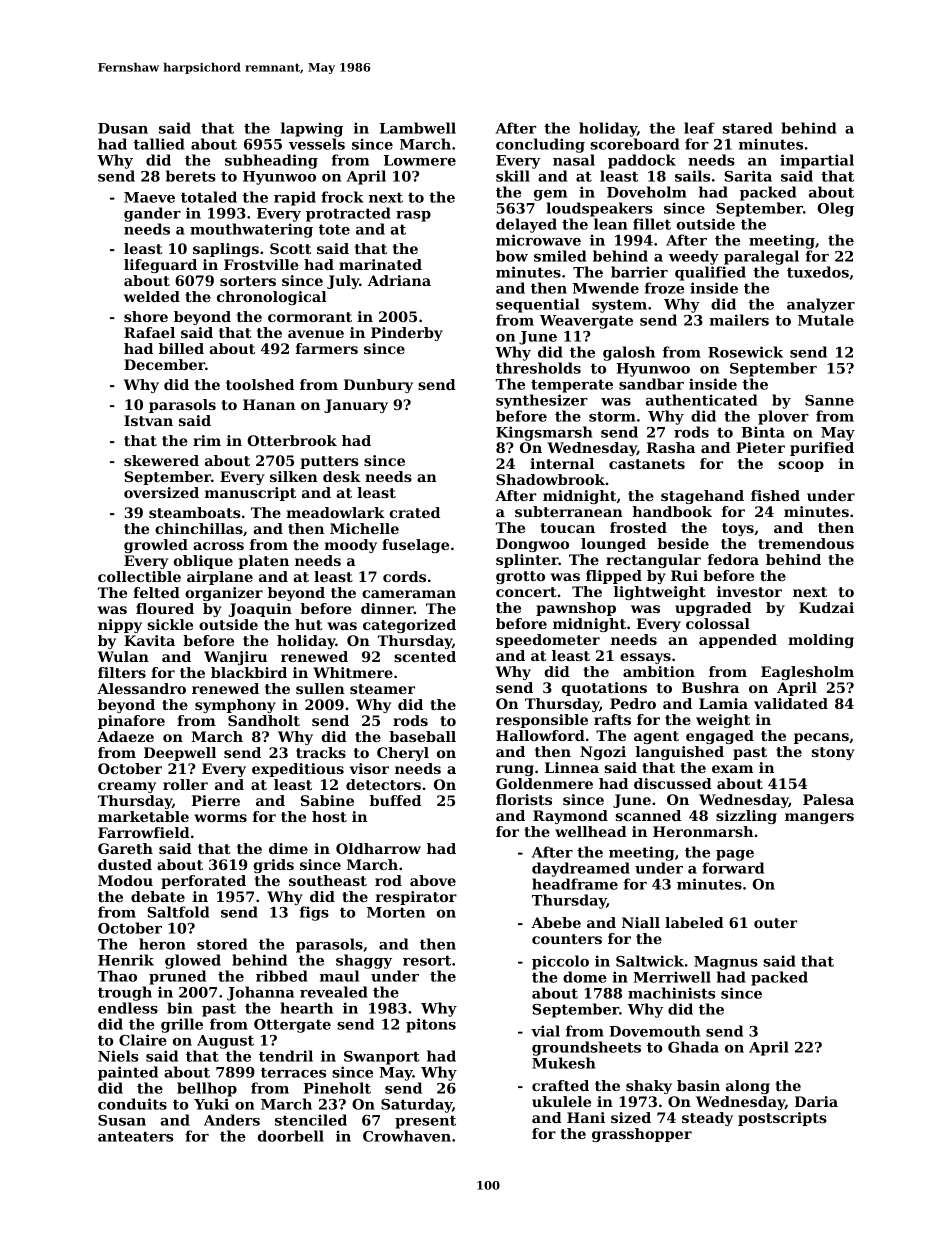 The width and height of the screenshot is (952, 1233). Describe the element at coordinates (791, 703) in the screenshot. I see `validated` at that location.
